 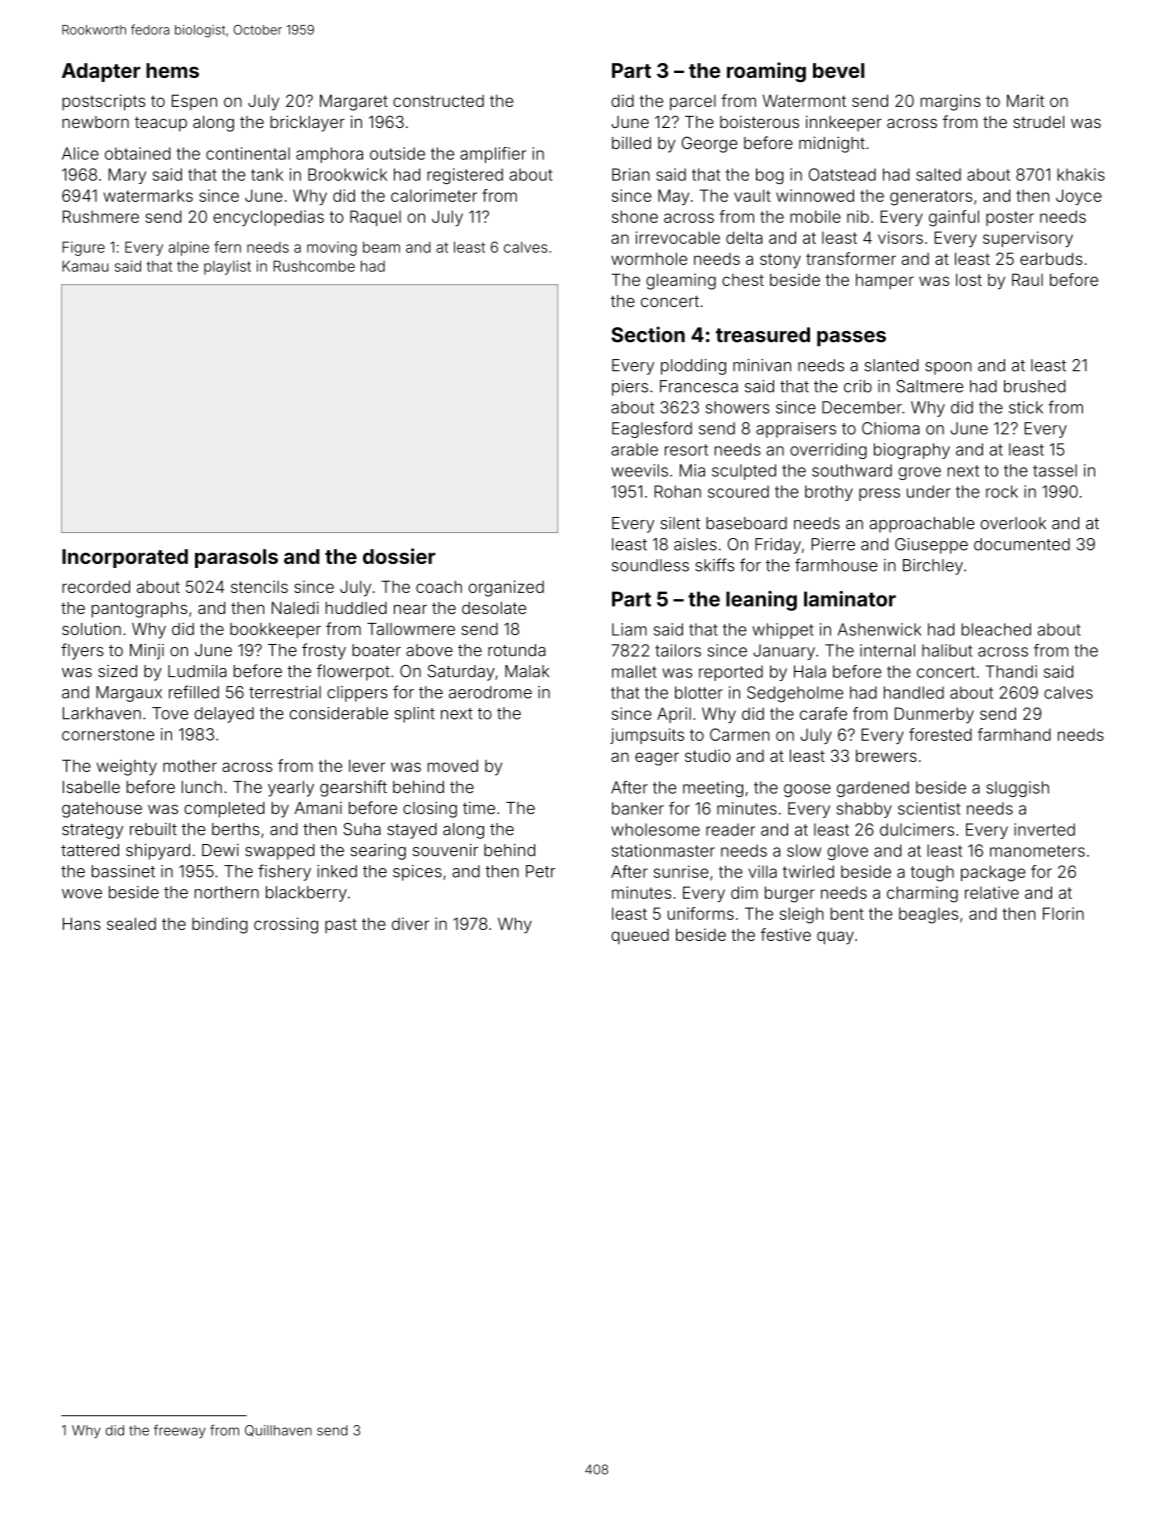 I want to click on Incorporated, so click(x=125, y=558).
